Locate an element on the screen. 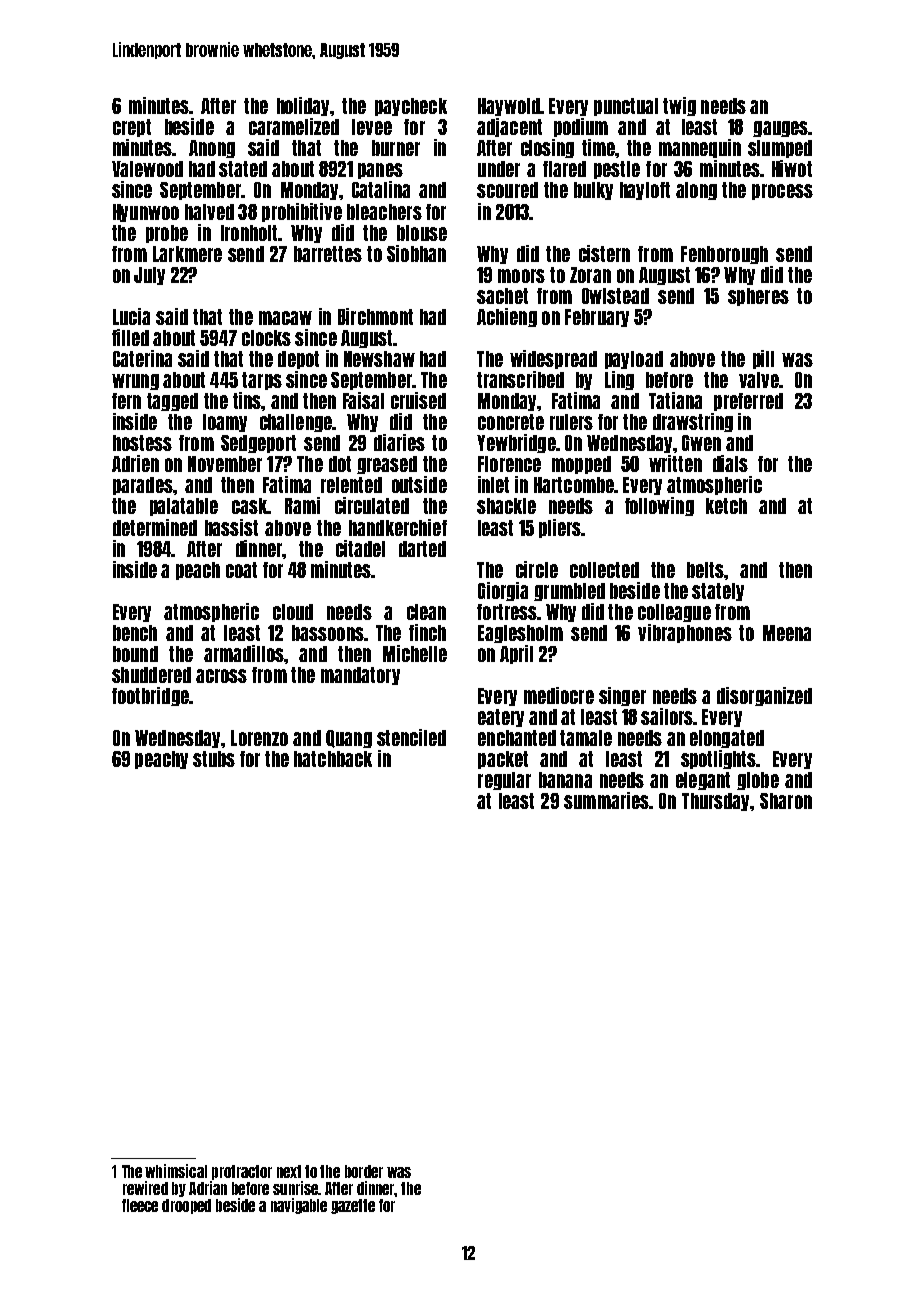 The width and height of the screenshot is (924, 1308). twig is located at coordinates (679, 106).
